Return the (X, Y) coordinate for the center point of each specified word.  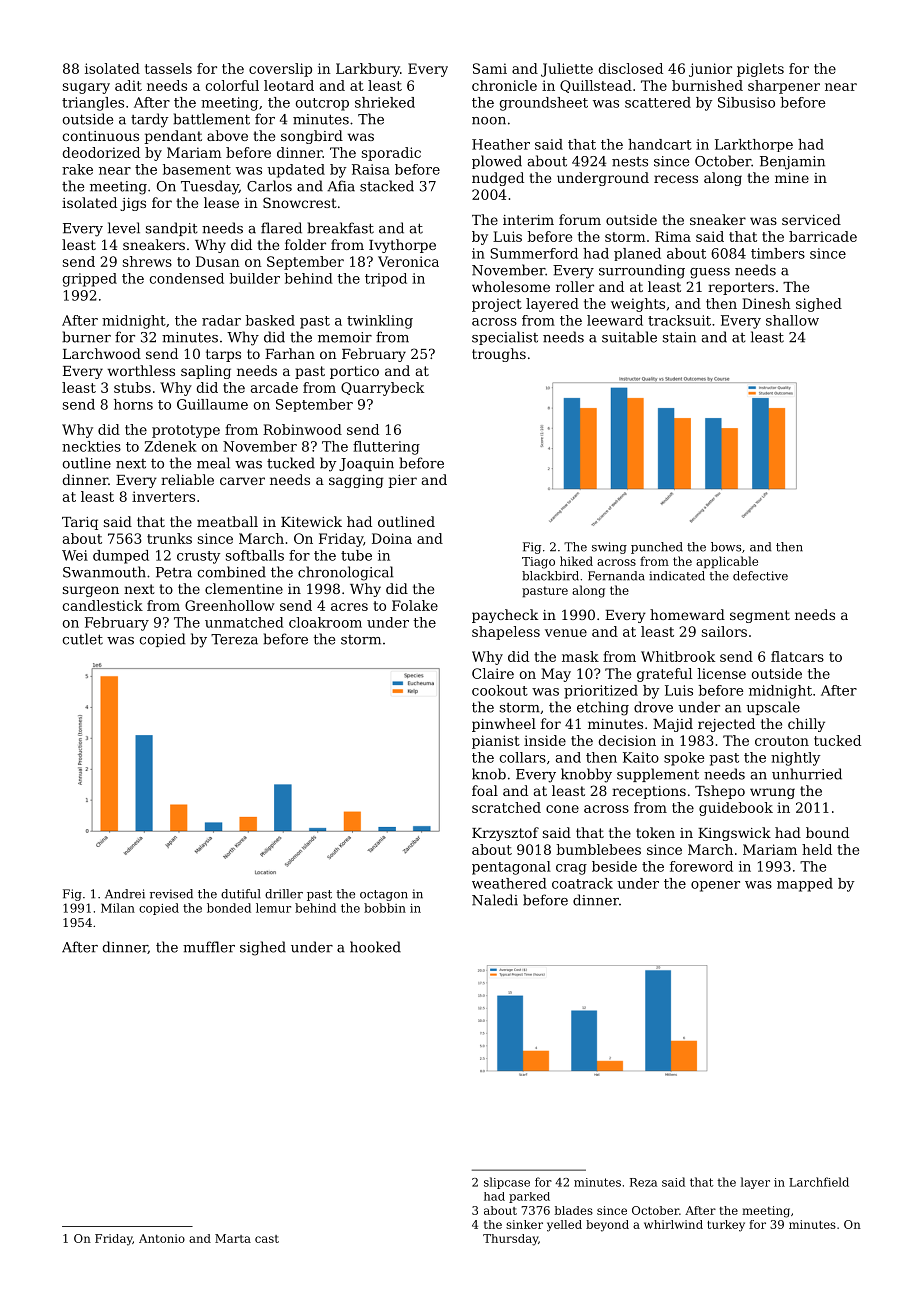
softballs (255, 555)
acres (349, 607)
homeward (687, 614)
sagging (356, 481)
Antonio (162, 1238)
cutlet (82, 639)
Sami (490, 68)
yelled (564, 1226)
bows (726, 547)
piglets (760, 70)
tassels (168, 68)
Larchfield (819, 1182)
